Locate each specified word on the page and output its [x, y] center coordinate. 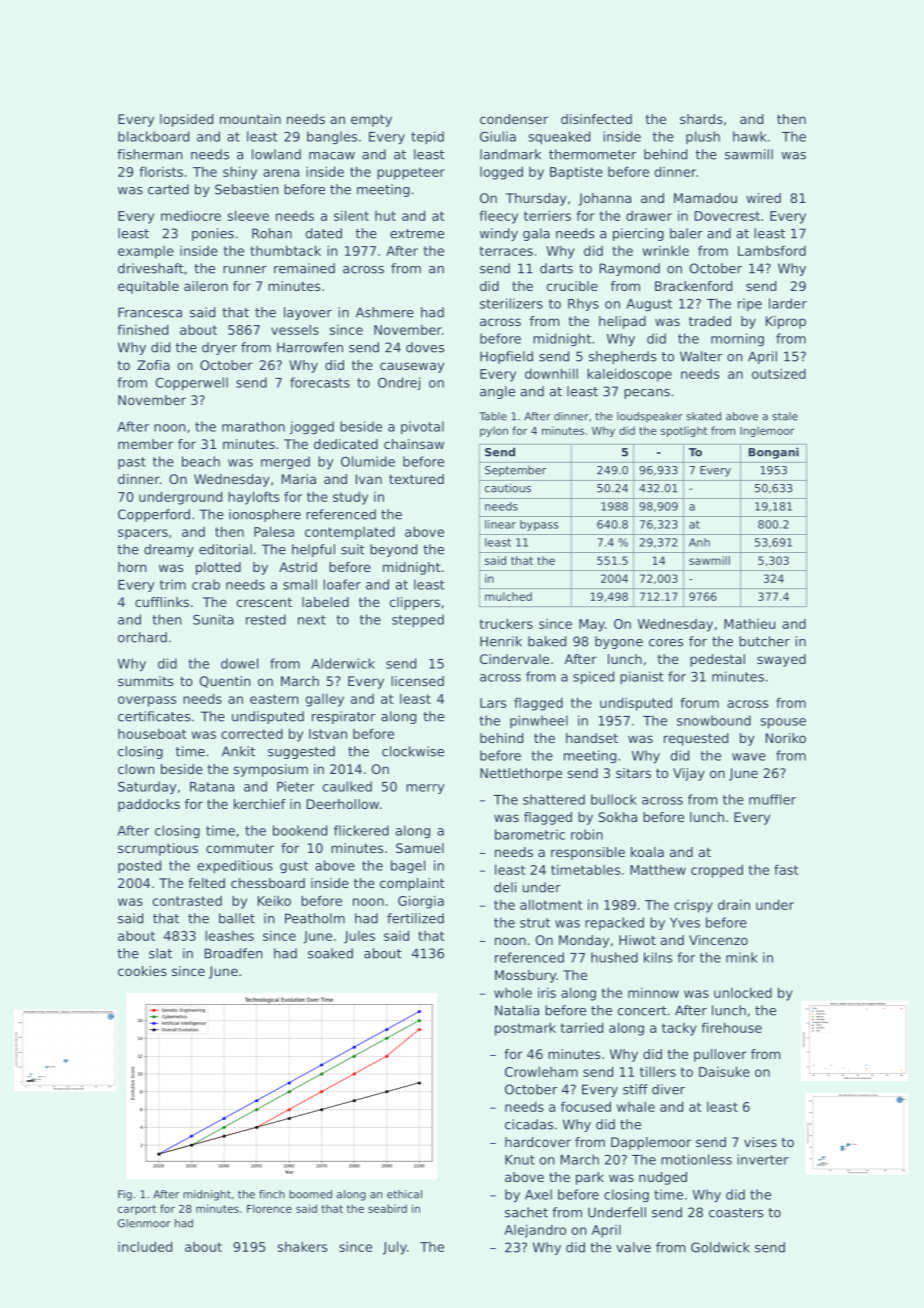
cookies [142, 971]
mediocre [191, 215]
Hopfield [506, 357]
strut [535, 923]
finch [272, 1194]
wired [763, 198]
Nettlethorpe [521, 774]
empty [371, 121]
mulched [508, 596]
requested [696, 739]
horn [132, 567]
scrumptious [158, 849]
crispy [693, 906]
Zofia [153, 365]
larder [788, 303]
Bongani [774, 453]
